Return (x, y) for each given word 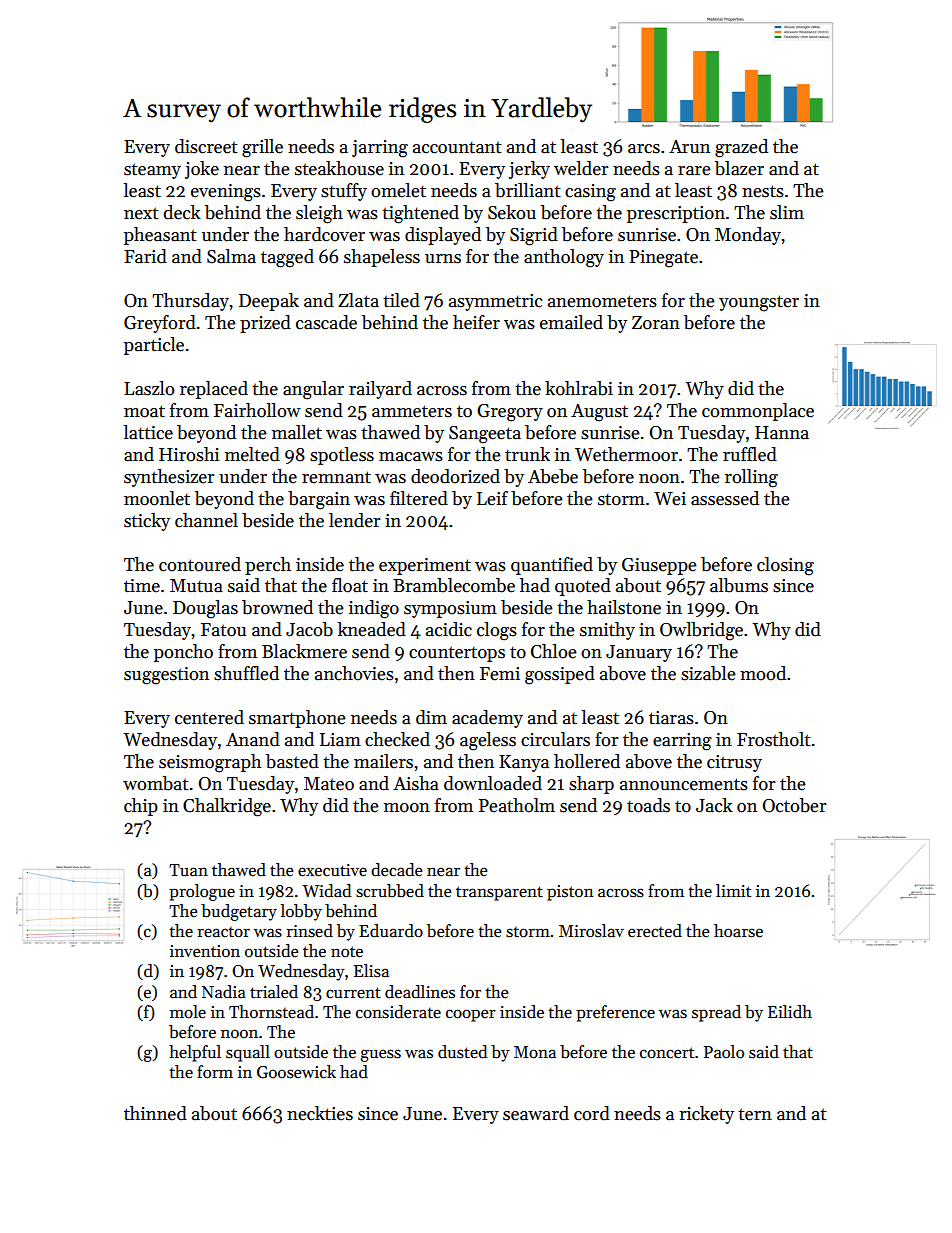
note (347, 952)
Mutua (196, 586)
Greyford (160, 324)
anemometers (602, 301)
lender (355, 520)
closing (785, 566)
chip (141, 807)
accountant (457, 147)
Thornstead (271, 1012)
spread (716, 1013)
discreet (206, 146)
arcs (644, 149)
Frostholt (774, 739)
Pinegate (663, 259)
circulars (555, 739)
